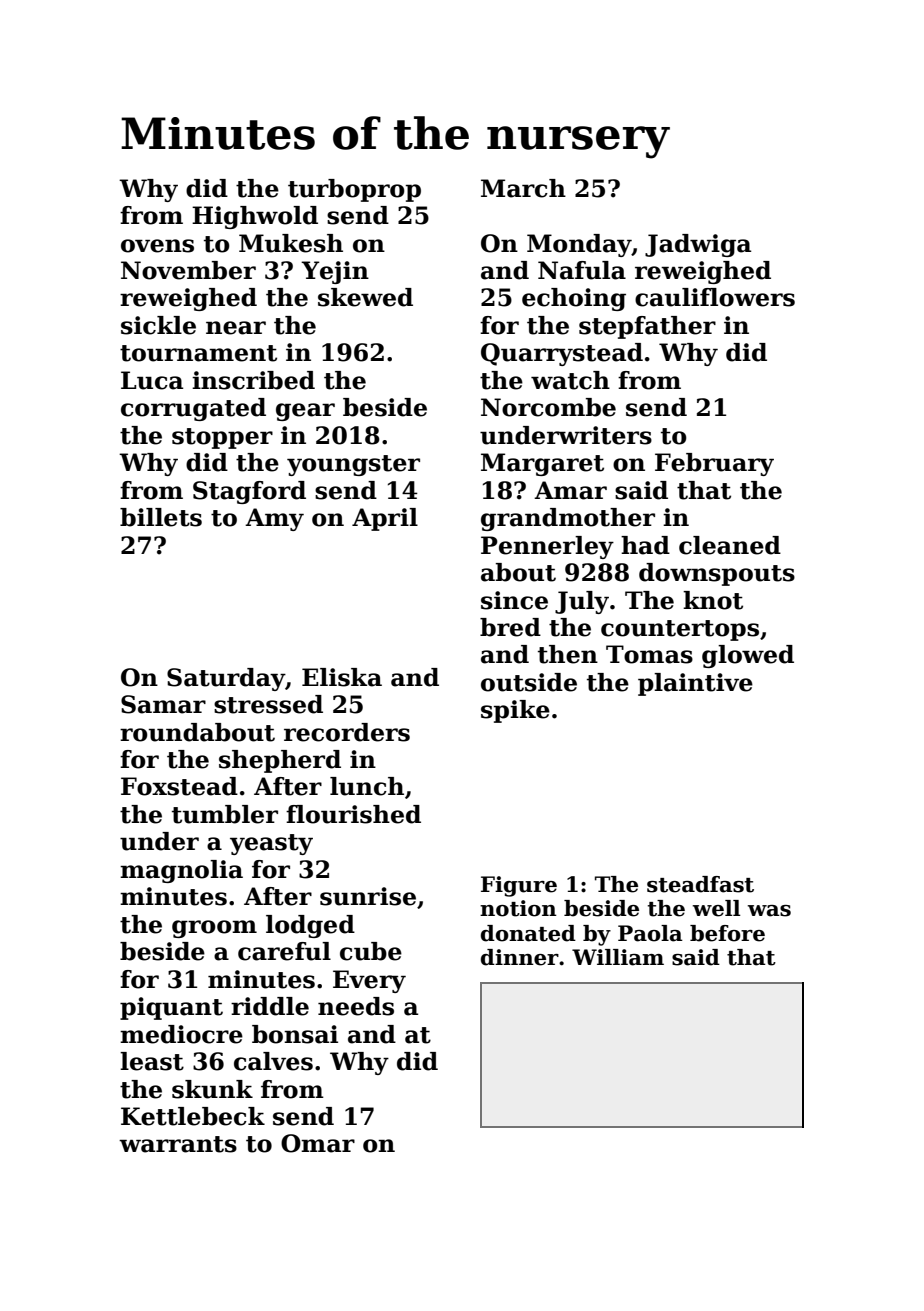 This screenshot has height=1311, width=924. What do you see at coordinates (748, 656) in the screenshot?
I see `glowed` at bounding box center [748, 656].
